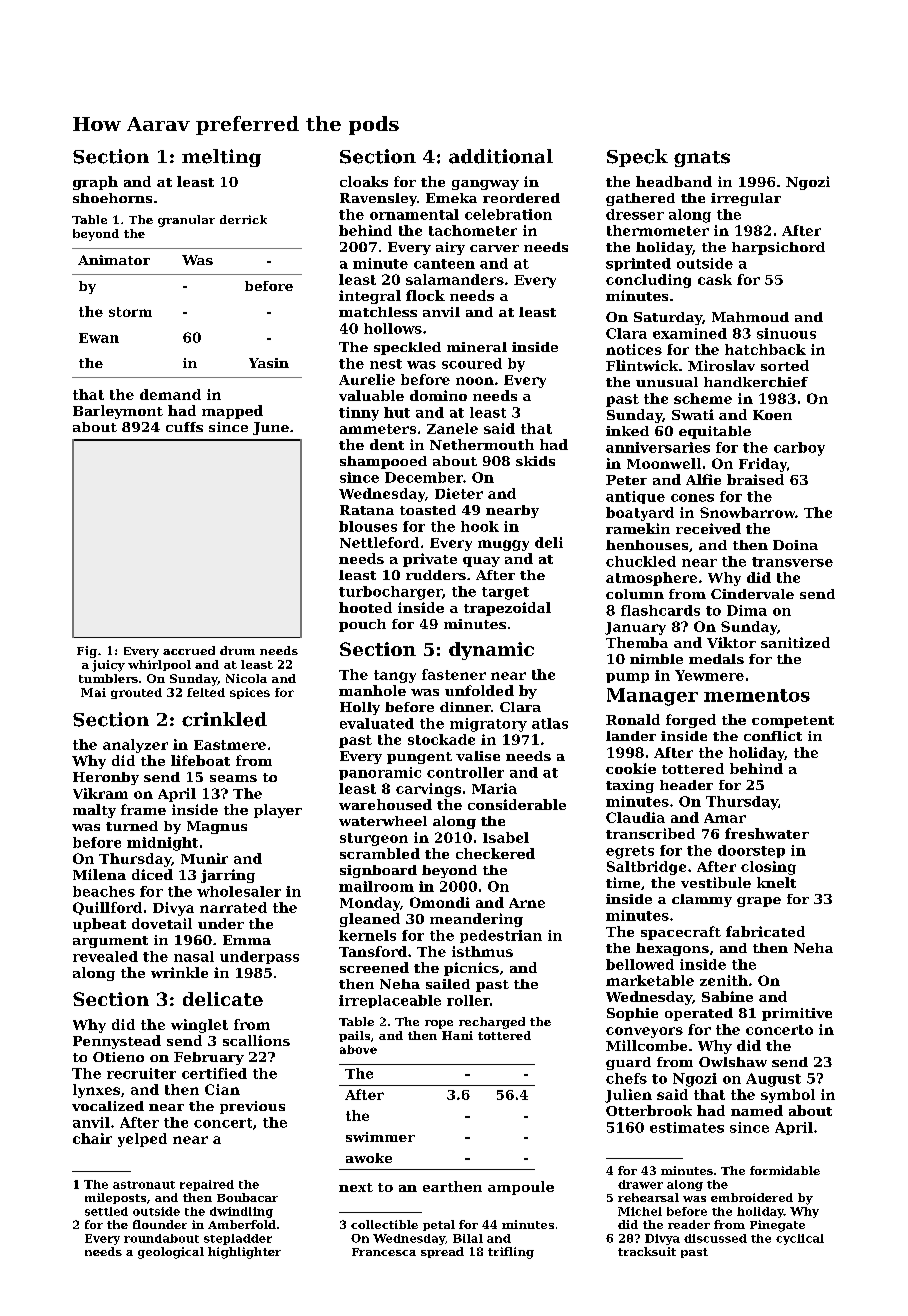 This screenshot has width=908, height=1316. What do you see at coordinates (114, 260) in the screenshot?
I see `Animator` at bounding box center [114, 260].
